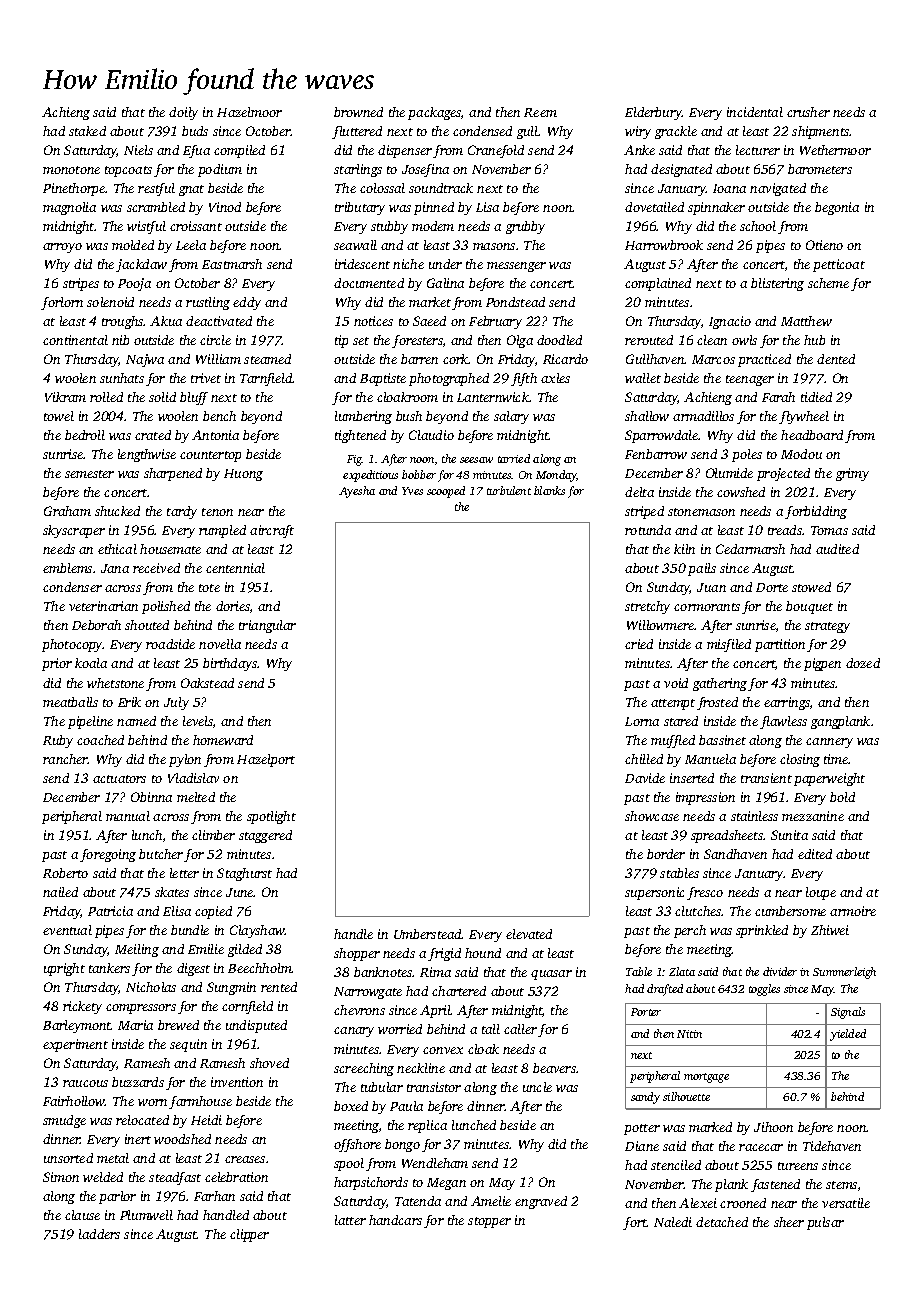 This screenshot has height=1308, width=924. Describe the element at coordinates (71, 170) in the screenshot. I see `monotone` at that location.
